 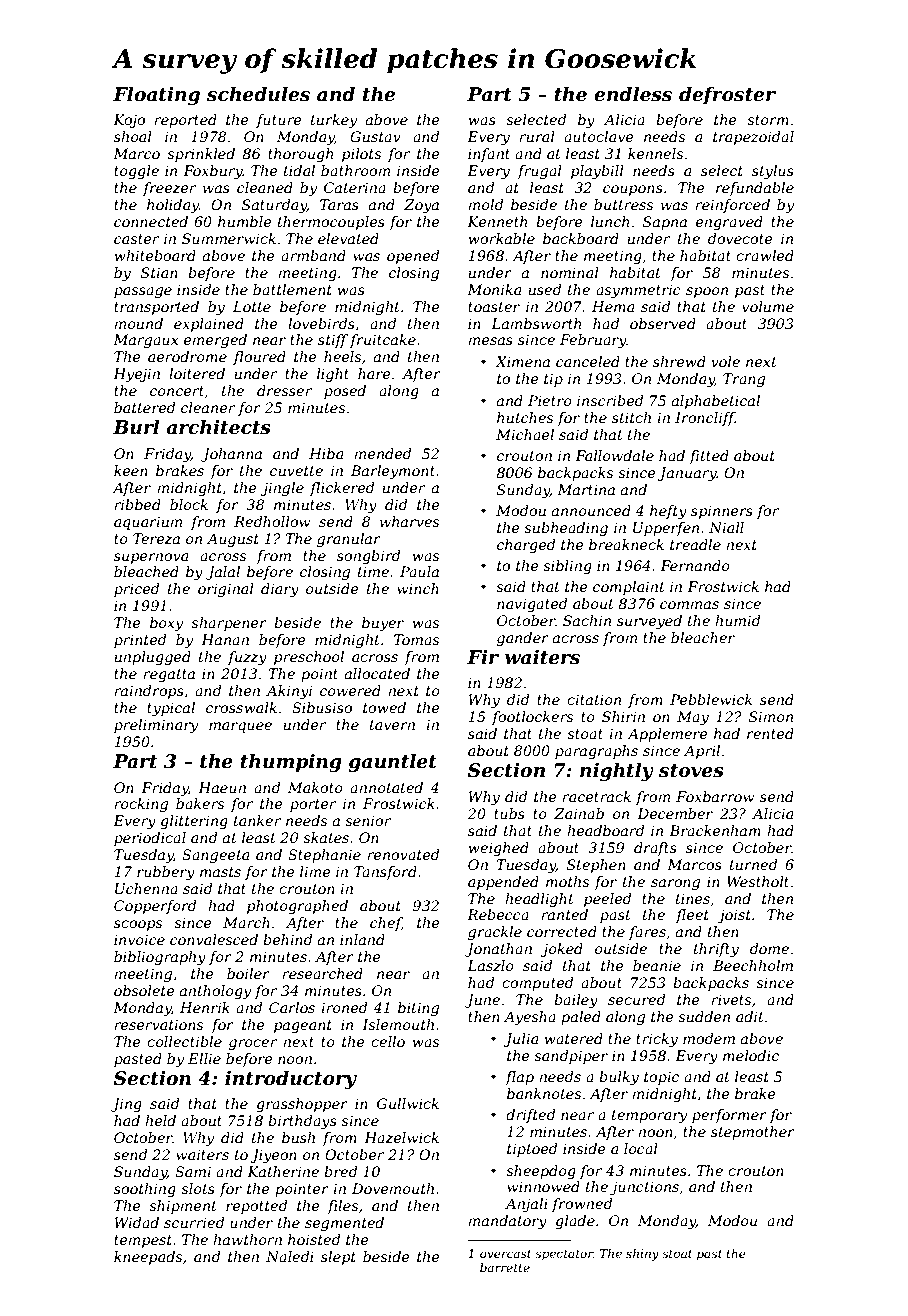 I want to click on topic, so click(x=661, y=1078).
